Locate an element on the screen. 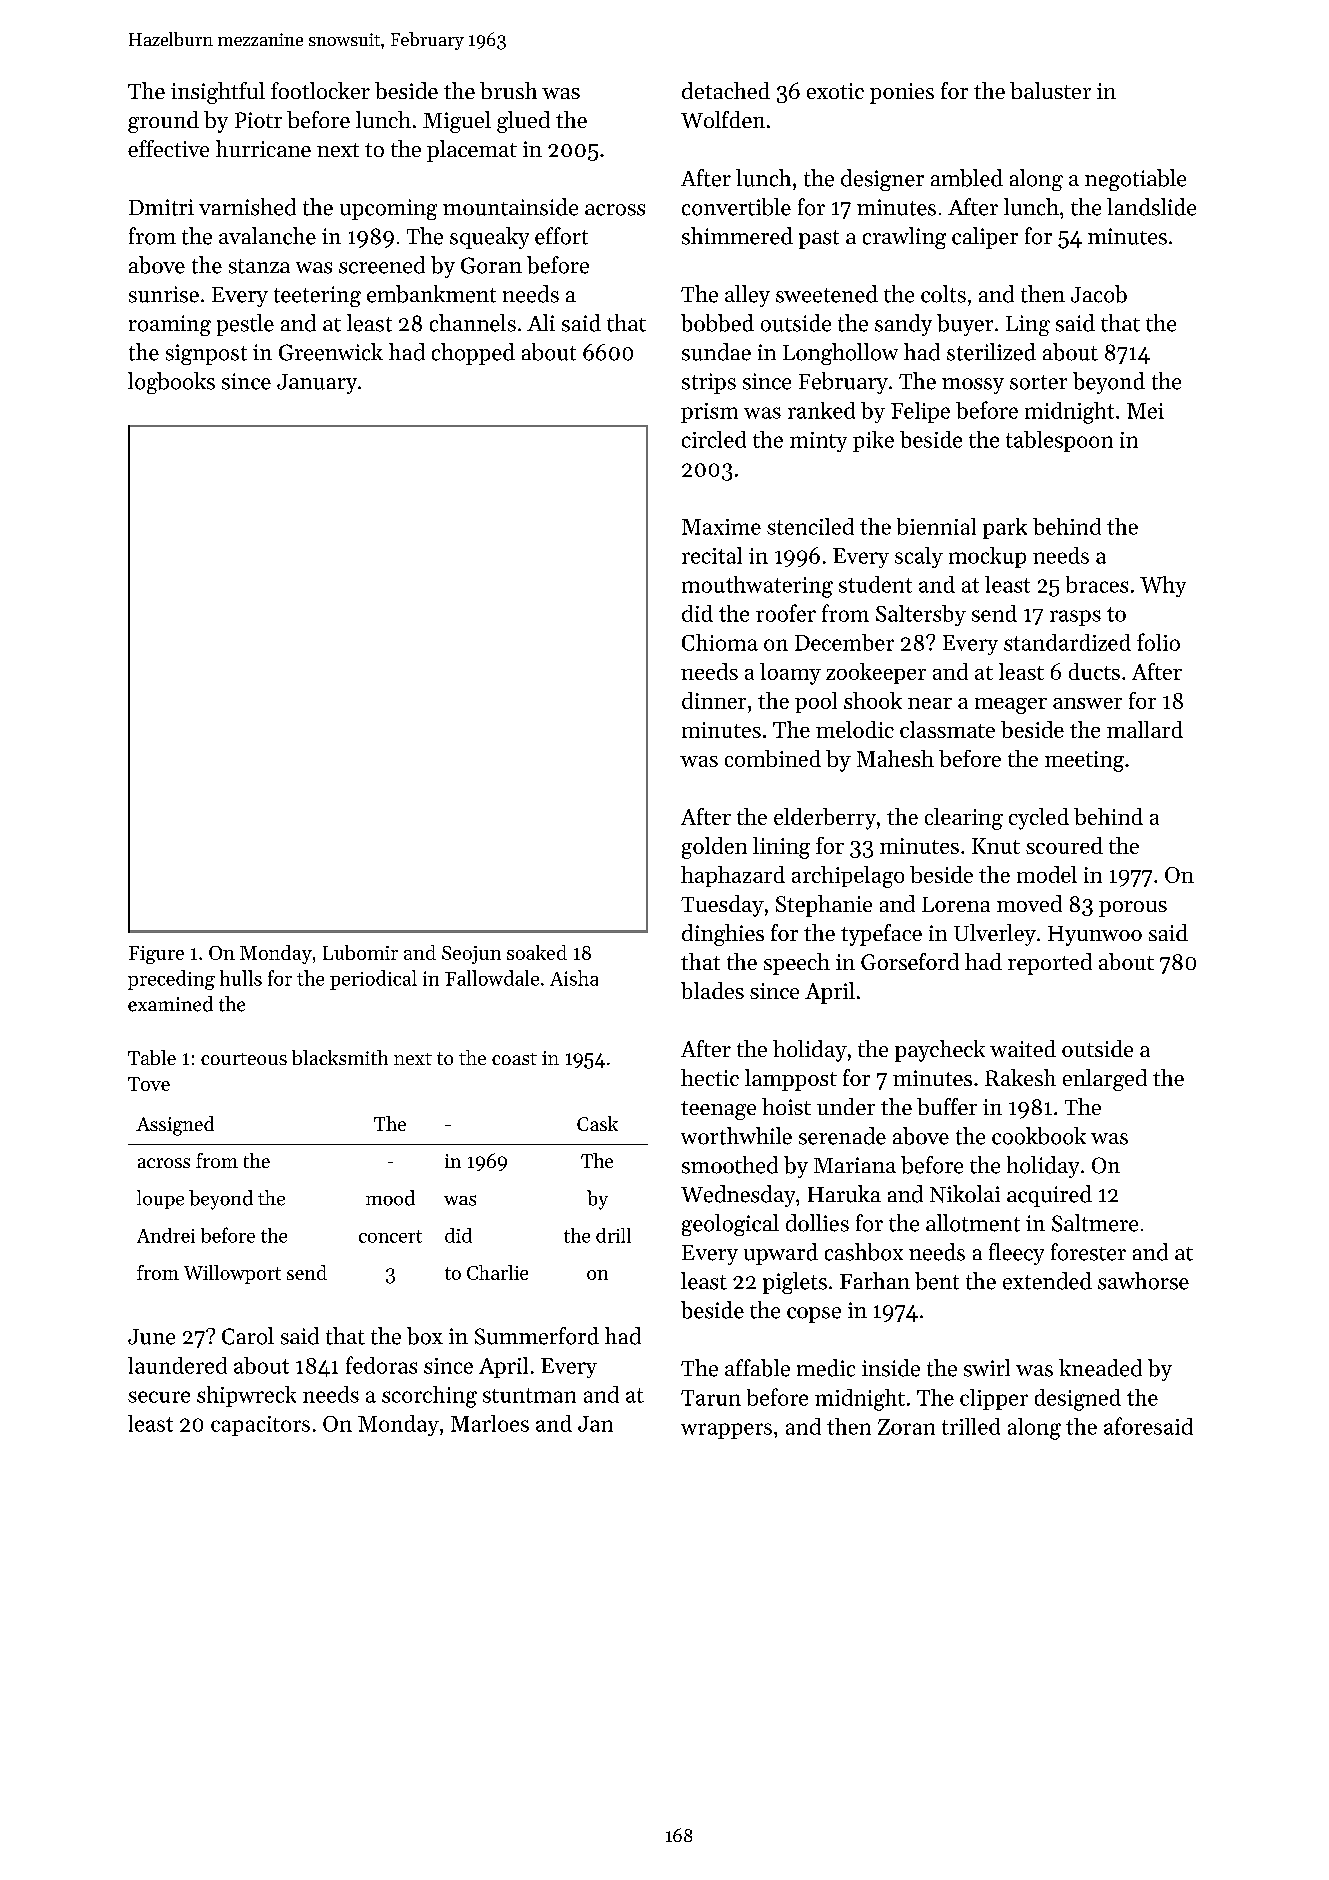 The height and width of the screenshot is (1880, 1329). bobbed is located at coordinates (717, 323).
